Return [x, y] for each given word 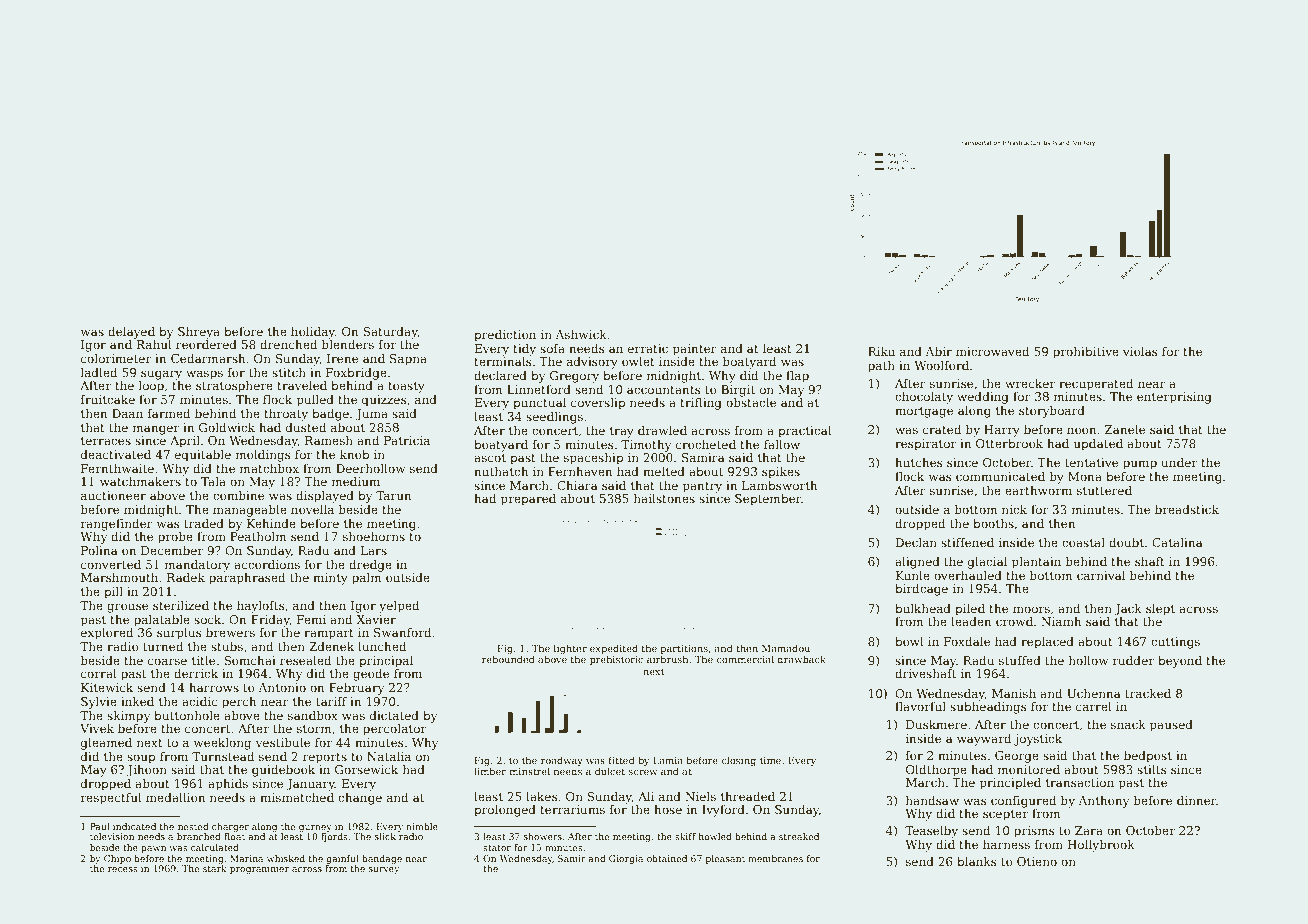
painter [695, 350]
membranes [775, 858]
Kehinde [271, 523]
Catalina [1177, 542]
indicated [134, 826]
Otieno [1037, 861]
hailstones [664, 498]
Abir [938, 351]
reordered [206, 344]
